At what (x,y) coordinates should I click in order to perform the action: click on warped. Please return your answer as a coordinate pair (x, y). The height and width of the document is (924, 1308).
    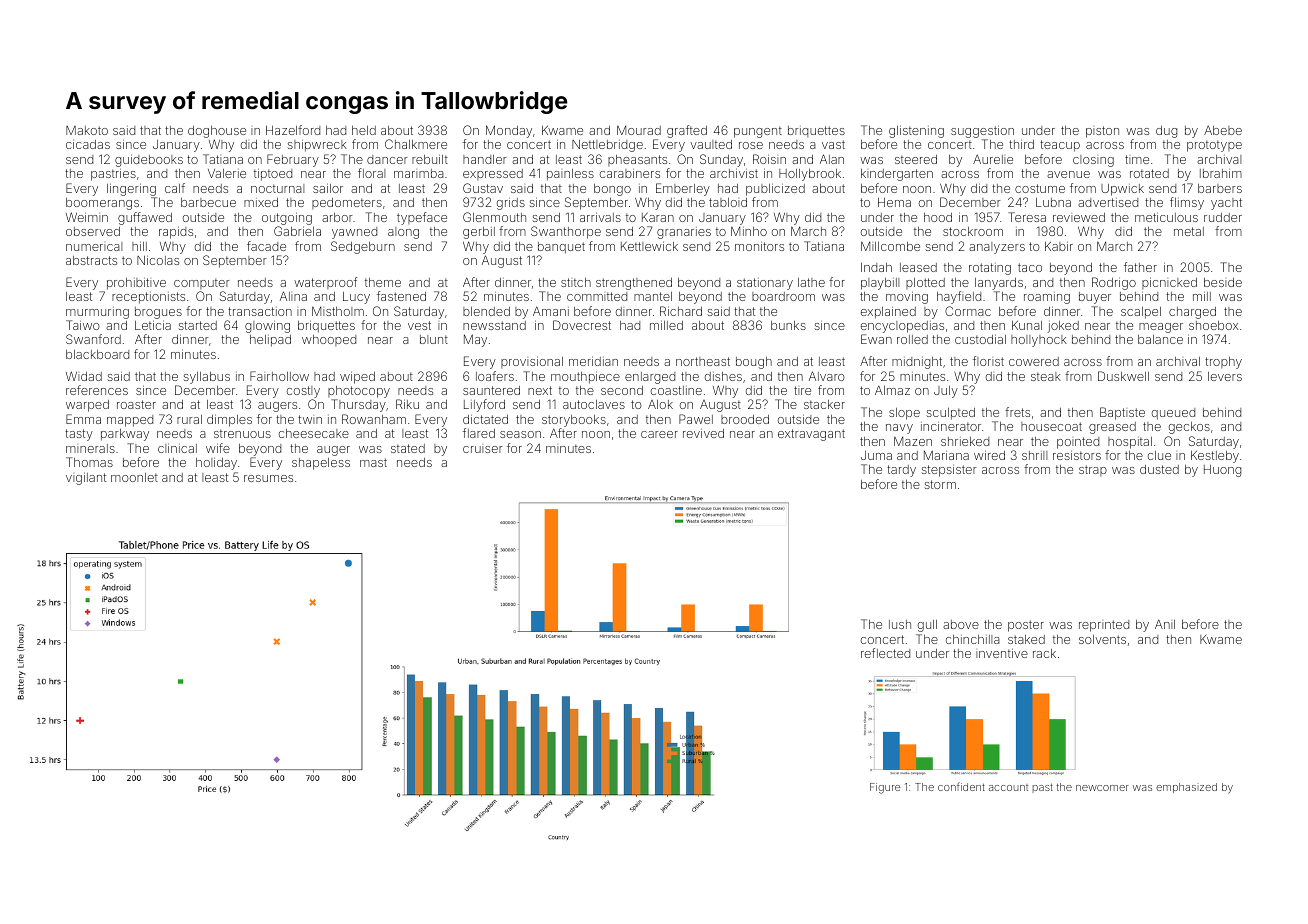
    Looking at the image, I should click on (87, 406).
